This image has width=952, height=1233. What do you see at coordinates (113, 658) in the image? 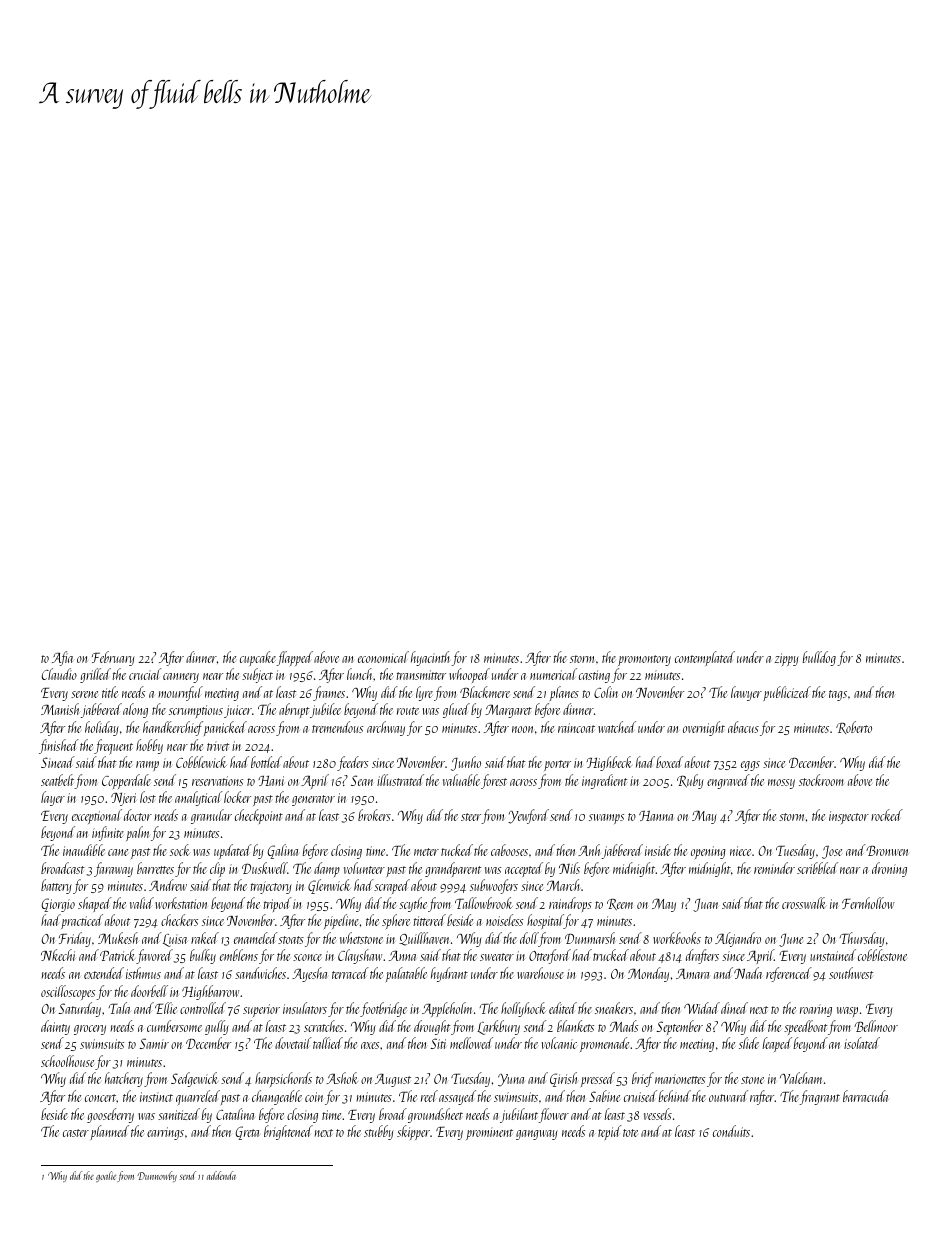
I see `February` at bounding box center [113, 658].
